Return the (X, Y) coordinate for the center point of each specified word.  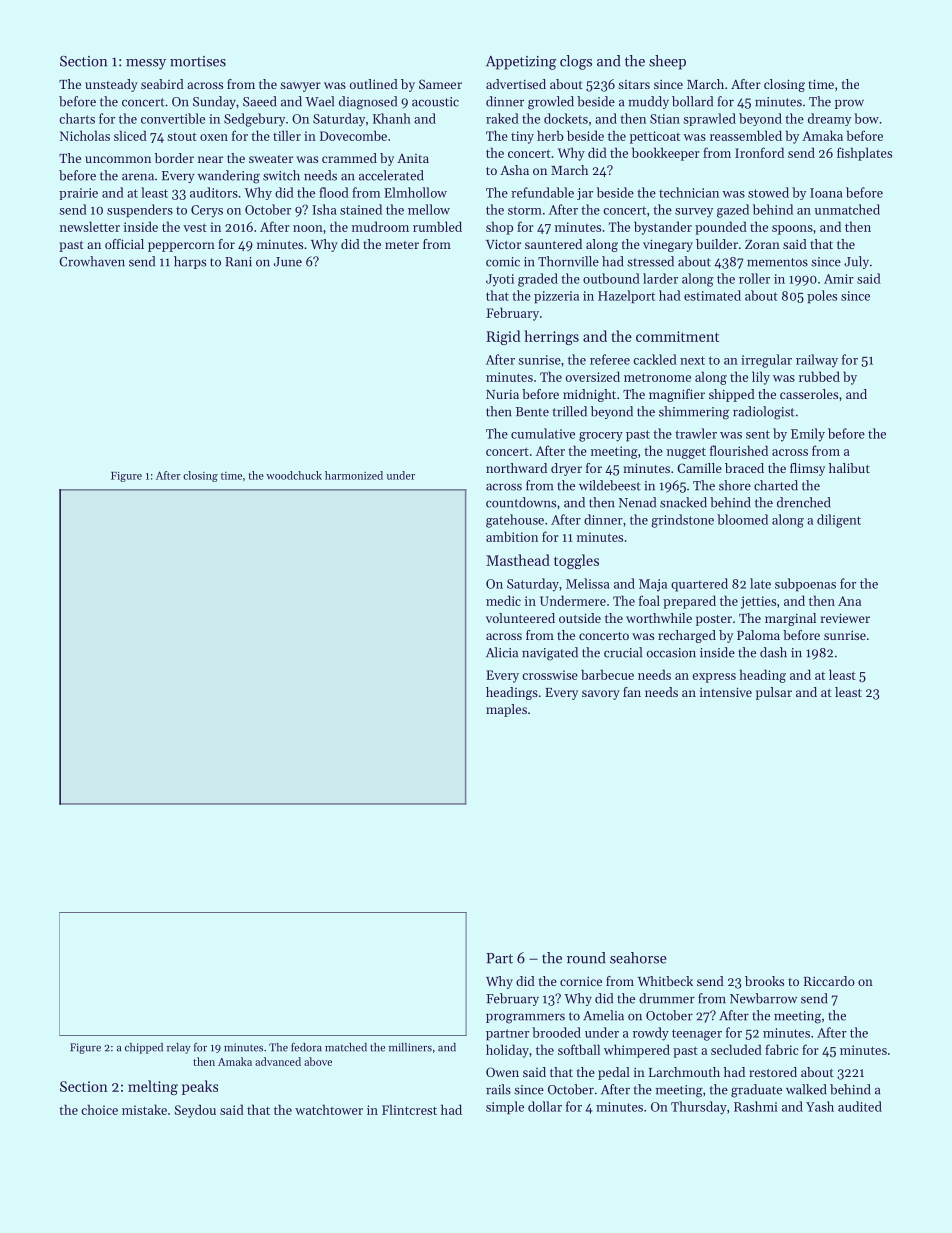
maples (506, 710)
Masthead (518, 560)
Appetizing (521, 63)
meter (402, 245)
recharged (687, 636)
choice (99, 1109)
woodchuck (294, 475)
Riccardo (829, 981)
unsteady (111, 85)
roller (754, 278)
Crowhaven (92, 261)
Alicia (502, 652)
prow (849, 104)
